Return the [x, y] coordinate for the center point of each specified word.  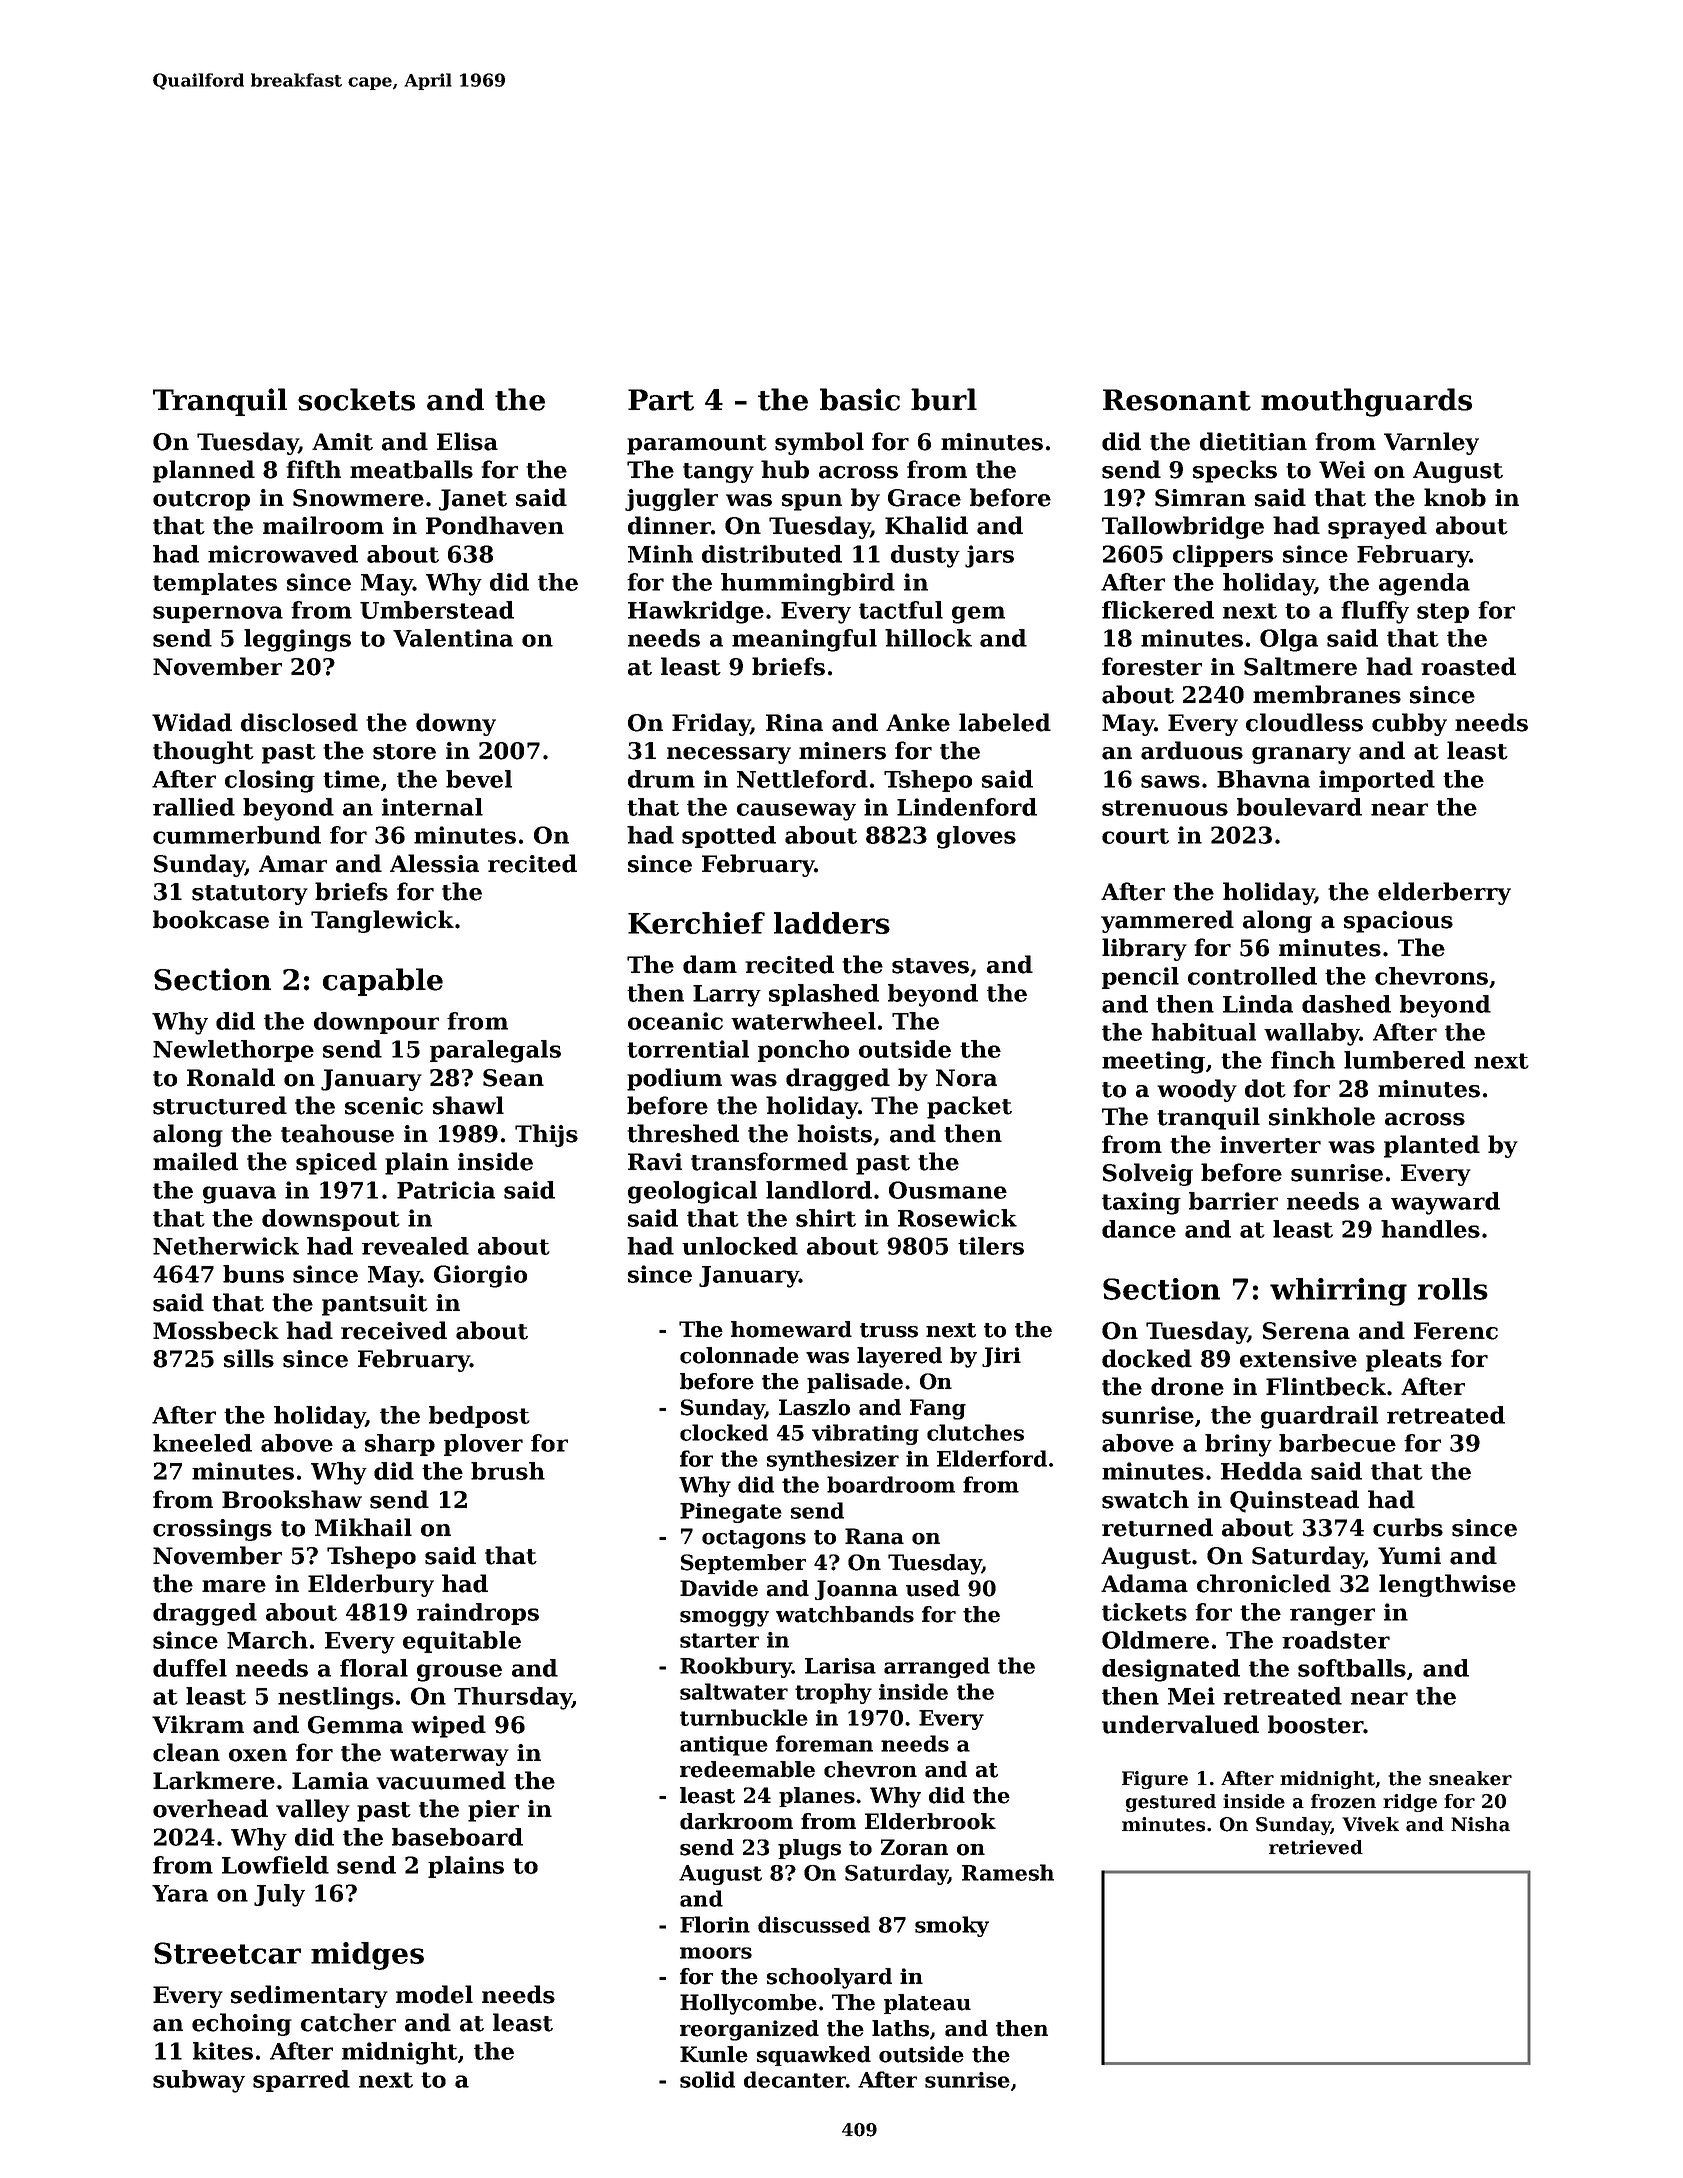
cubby [1409, 724]
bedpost [479, 1417]
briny [1238, 1445]
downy [456, 724]
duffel [190, 1668]
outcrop [201, 501]
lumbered [1404, 1060]
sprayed [1377, 527]
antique [724, 1746]
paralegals [495, 1051]
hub [785, 469]
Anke [918, 722]
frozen [1343, 1801]
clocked [724, 1432]
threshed [683, 1133]
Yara [180, 1893]
